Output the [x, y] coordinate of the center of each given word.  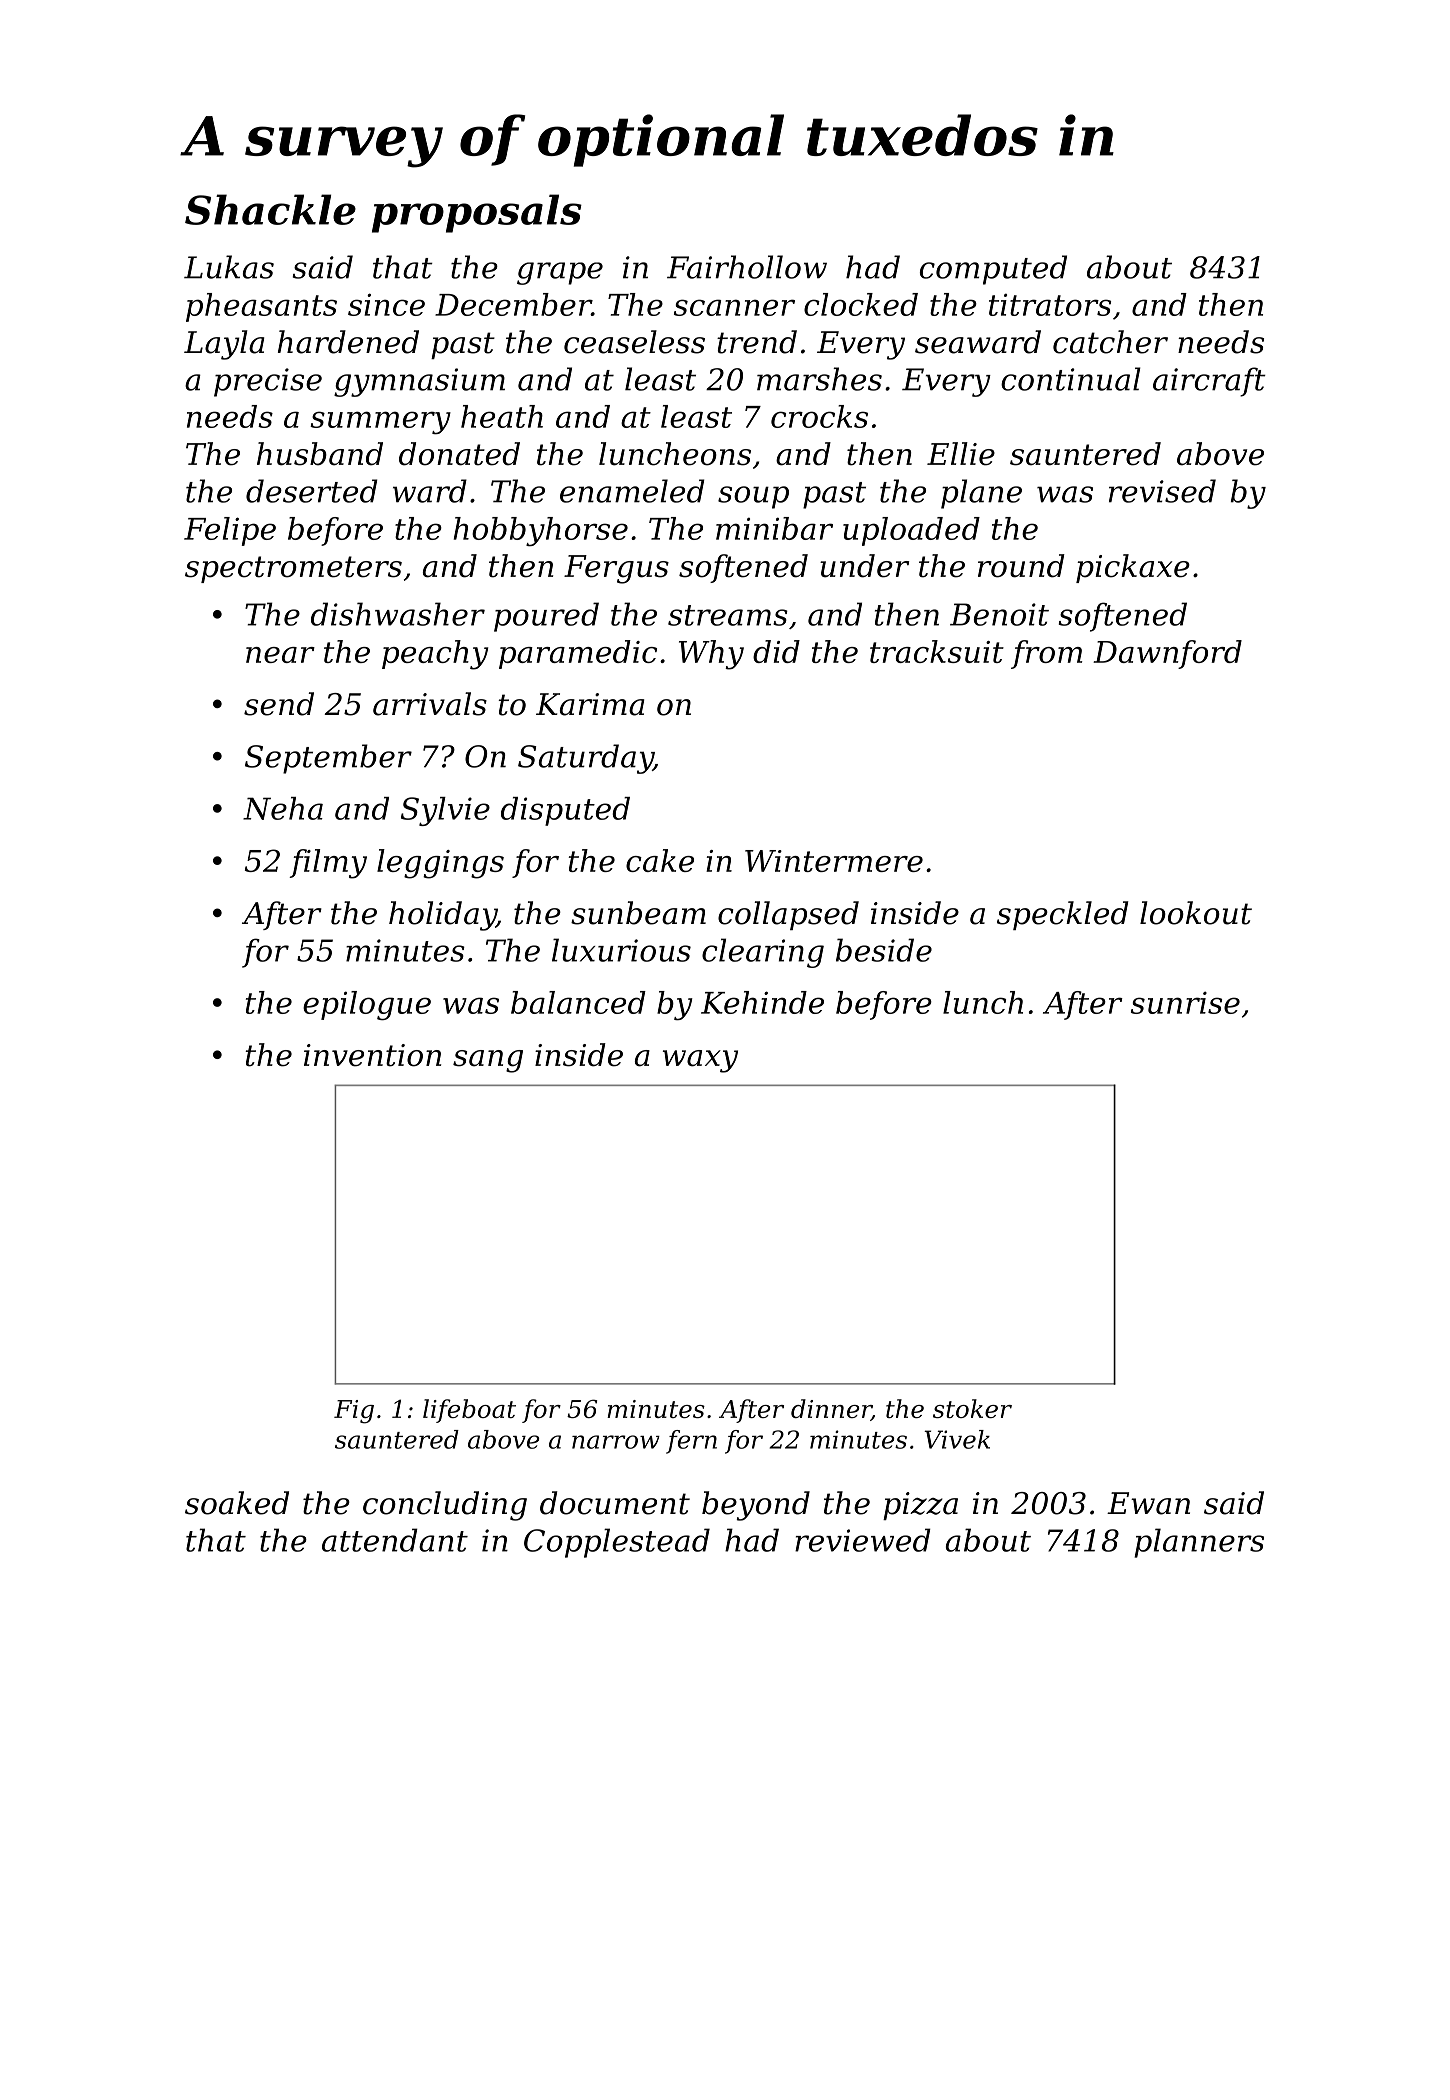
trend [757, 342]
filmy [328, 864]
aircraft [1209, 382]
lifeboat [469, 1411]
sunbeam [638, 913]
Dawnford [1167, 654]
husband [320, 454]
